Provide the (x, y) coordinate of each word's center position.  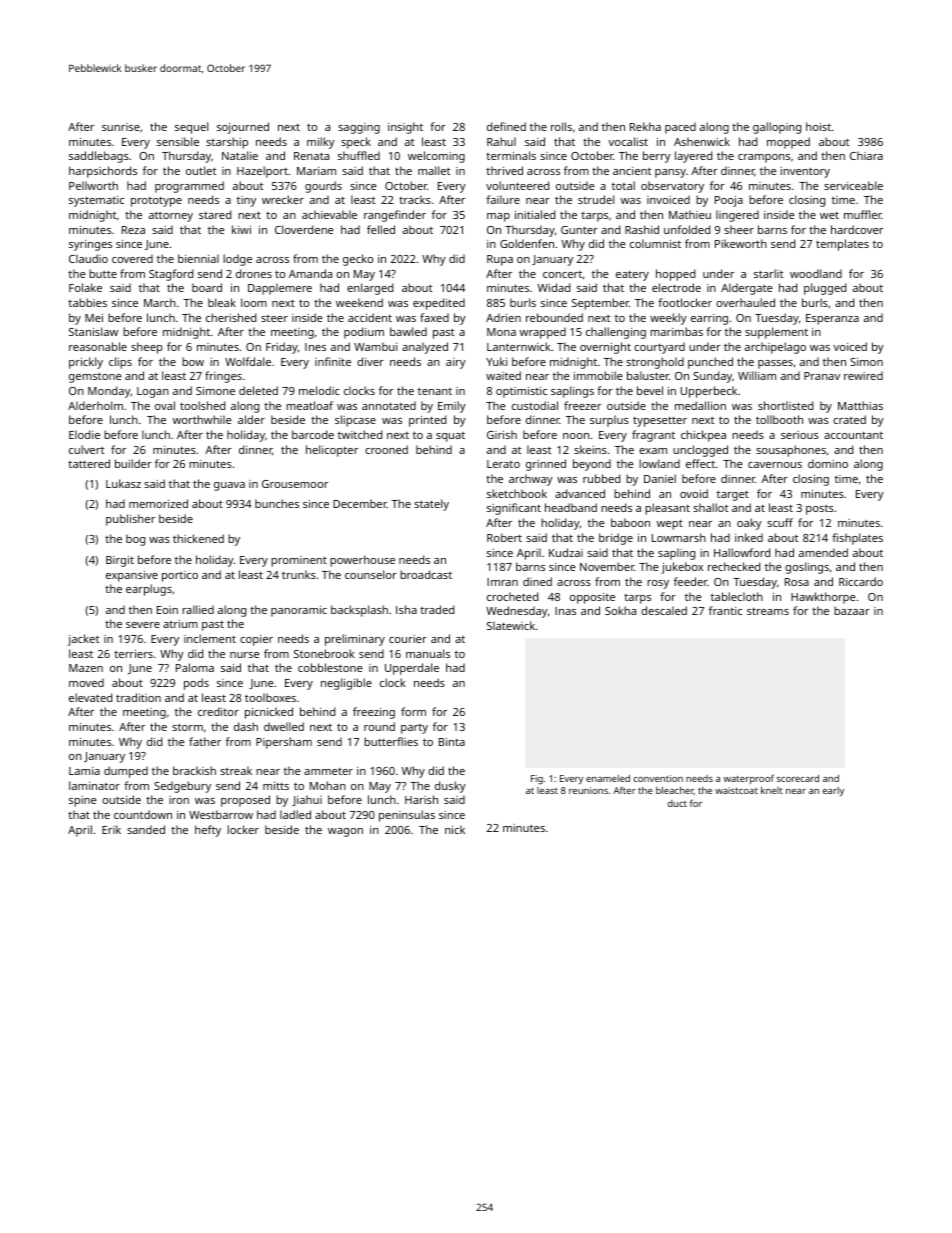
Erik (111, 829)
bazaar (852, 610)
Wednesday (517, 612)
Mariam (316, 171)
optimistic (521, 392)
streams (768, 611)
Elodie (84, 434)
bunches (277, 503)
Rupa (500, 260)
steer (274, 318)
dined (537, 581)
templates (842, 245)
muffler (863, 214)
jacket (83, 640)
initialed (535, 214)
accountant (853, 435)
